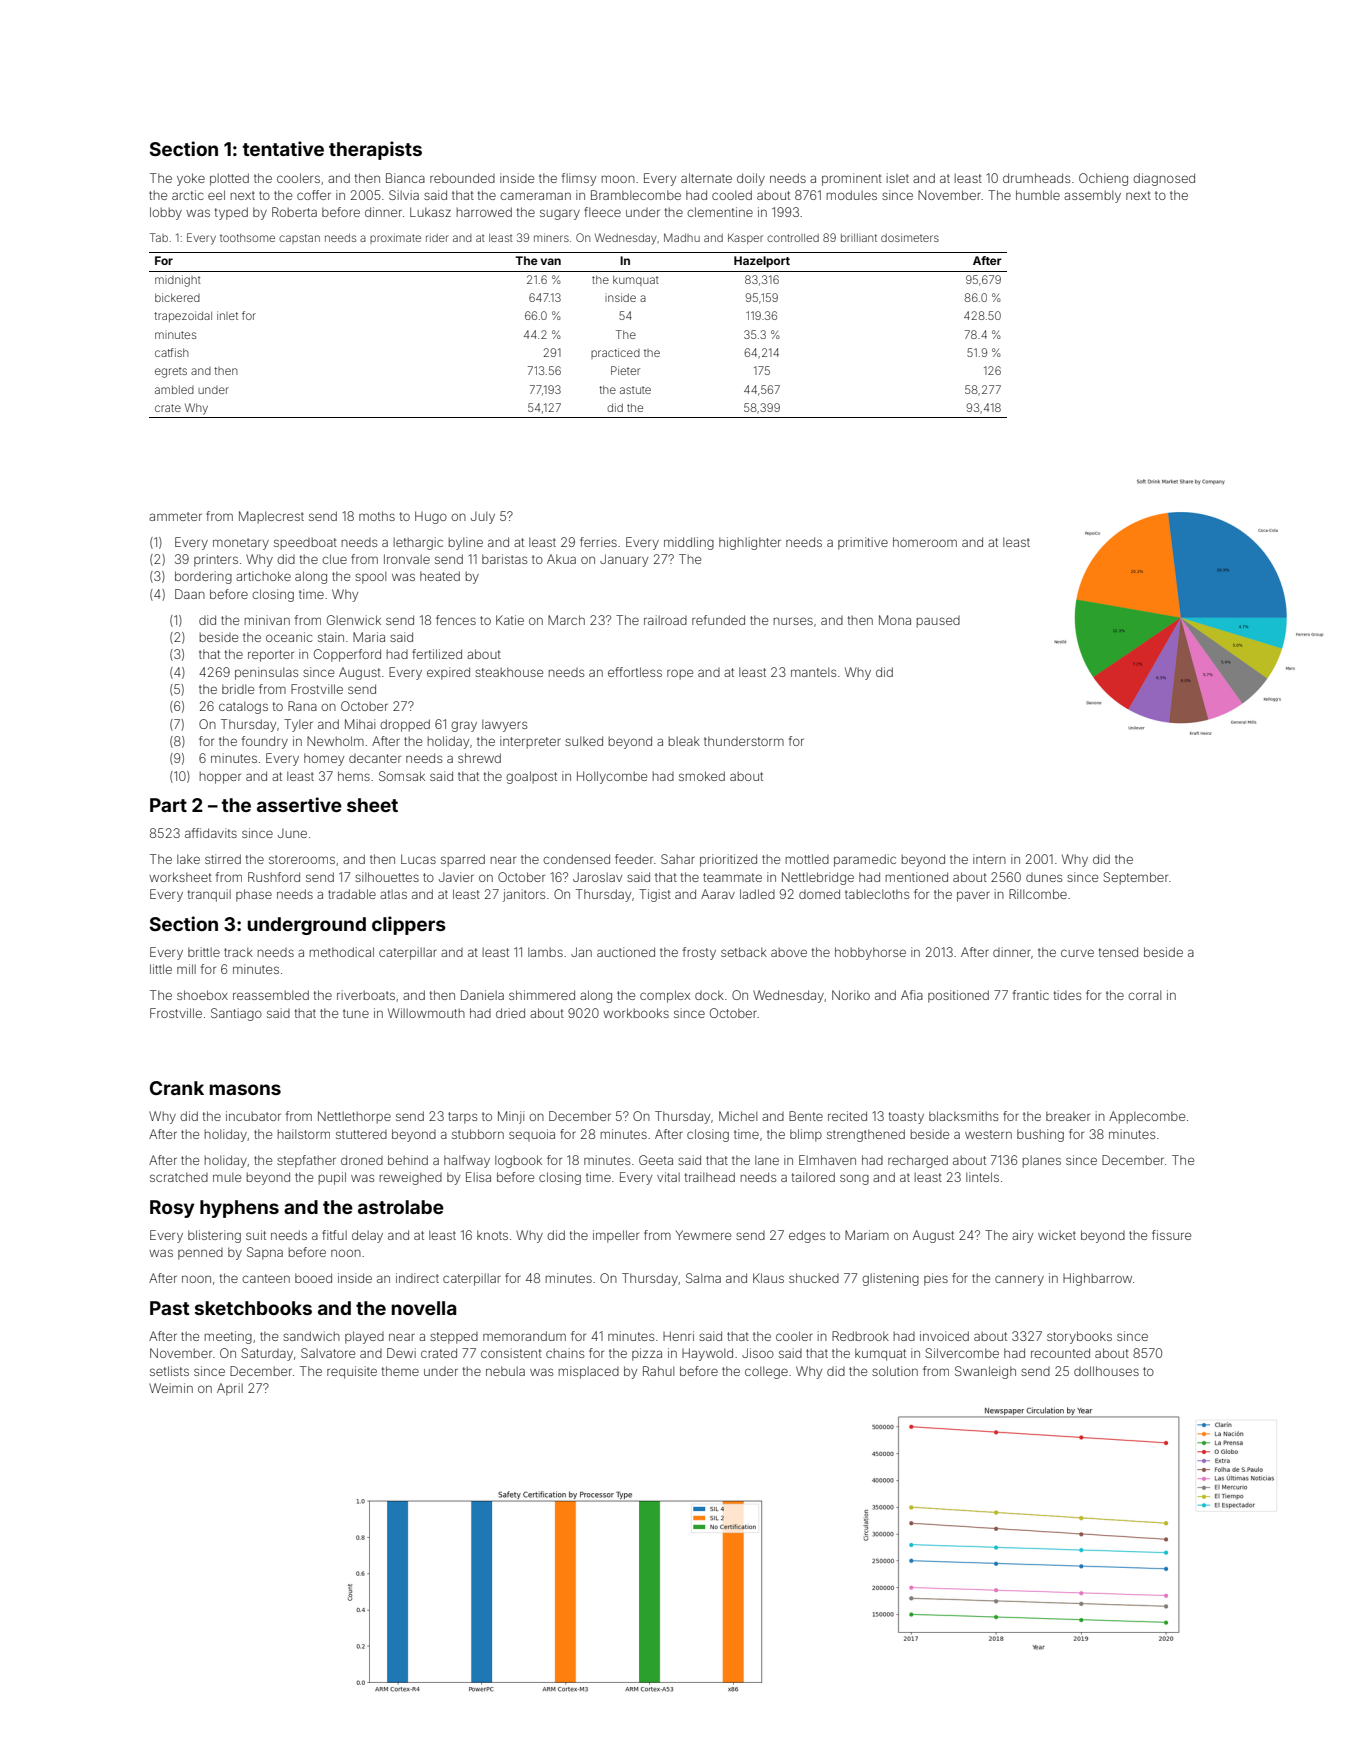 The width and height of the screenshot is (1349, 1745). Describe the element at coordinates (375, 150) in the screenshot. I see `therapists` at that location.
